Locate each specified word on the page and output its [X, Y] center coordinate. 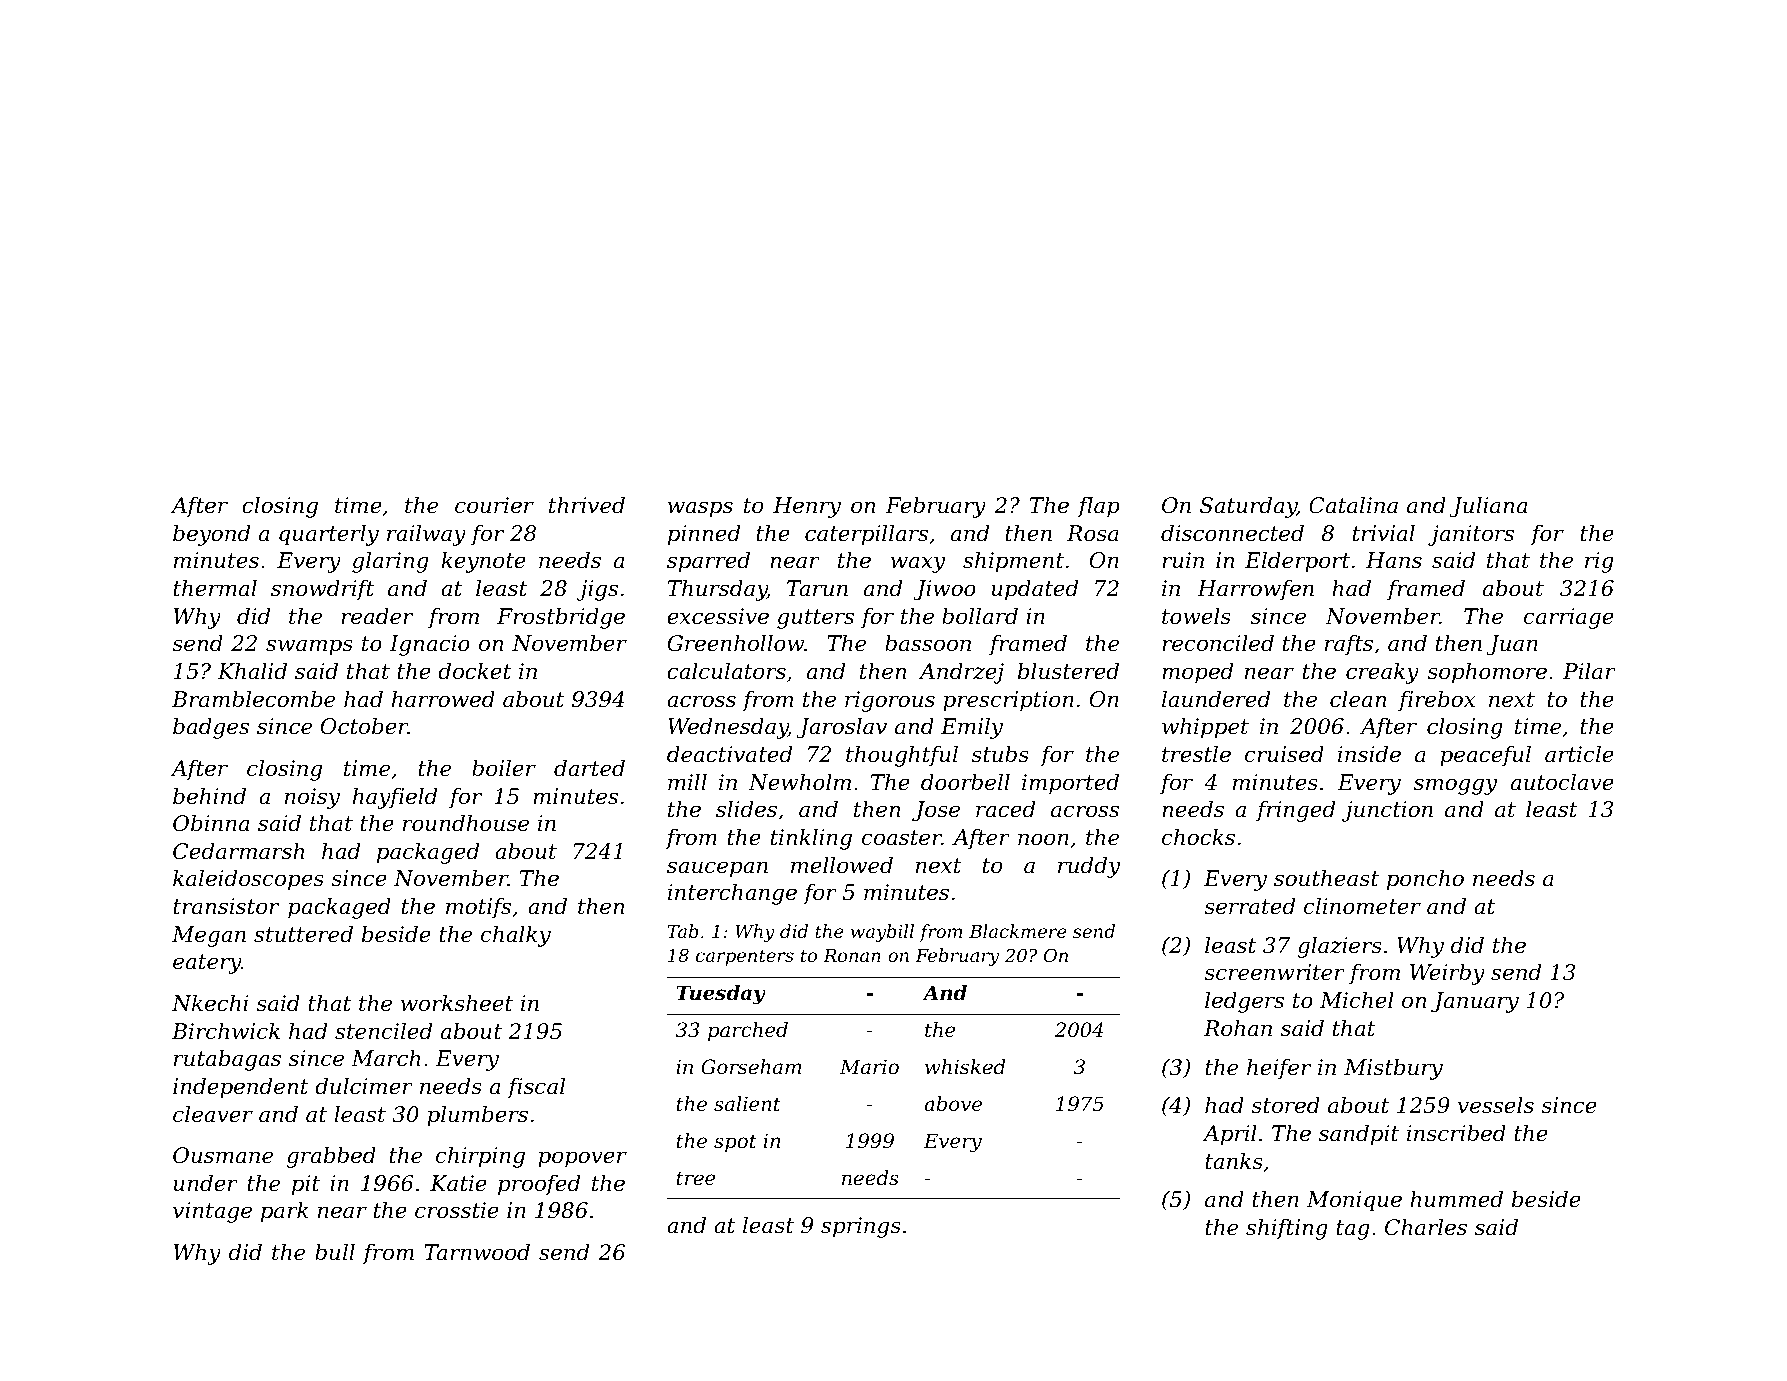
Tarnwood [477, 1252]
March [385, 1058]
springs [861, 1227]
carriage [1569, 618]
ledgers [1244, 1002]
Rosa [1093, 533]
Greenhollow [736, 643]
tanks [1234, 1161]
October [364, 726]
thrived [587, 505]
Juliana [1488, 507]
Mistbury [1393, 1069]
